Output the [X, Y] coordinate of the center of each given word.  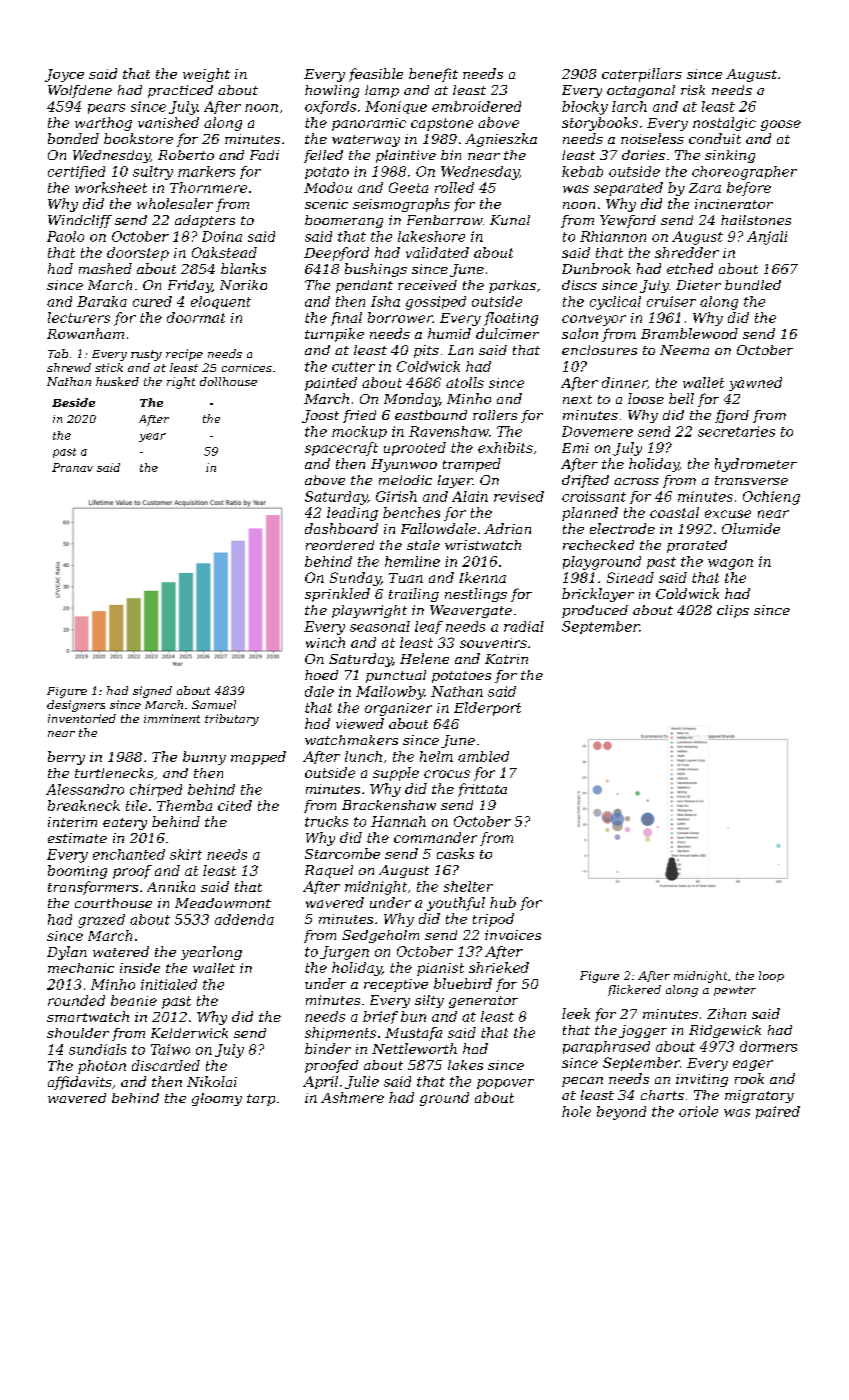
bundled [753, 285]
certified [76, 172]
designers [76, 706]
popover [505, 1084]
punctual [396, 676]
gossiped [436, 303]
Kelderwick [189, 1033]
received [427, 285]
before [749, 189]
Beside [73, 402]
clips [733, 611]
